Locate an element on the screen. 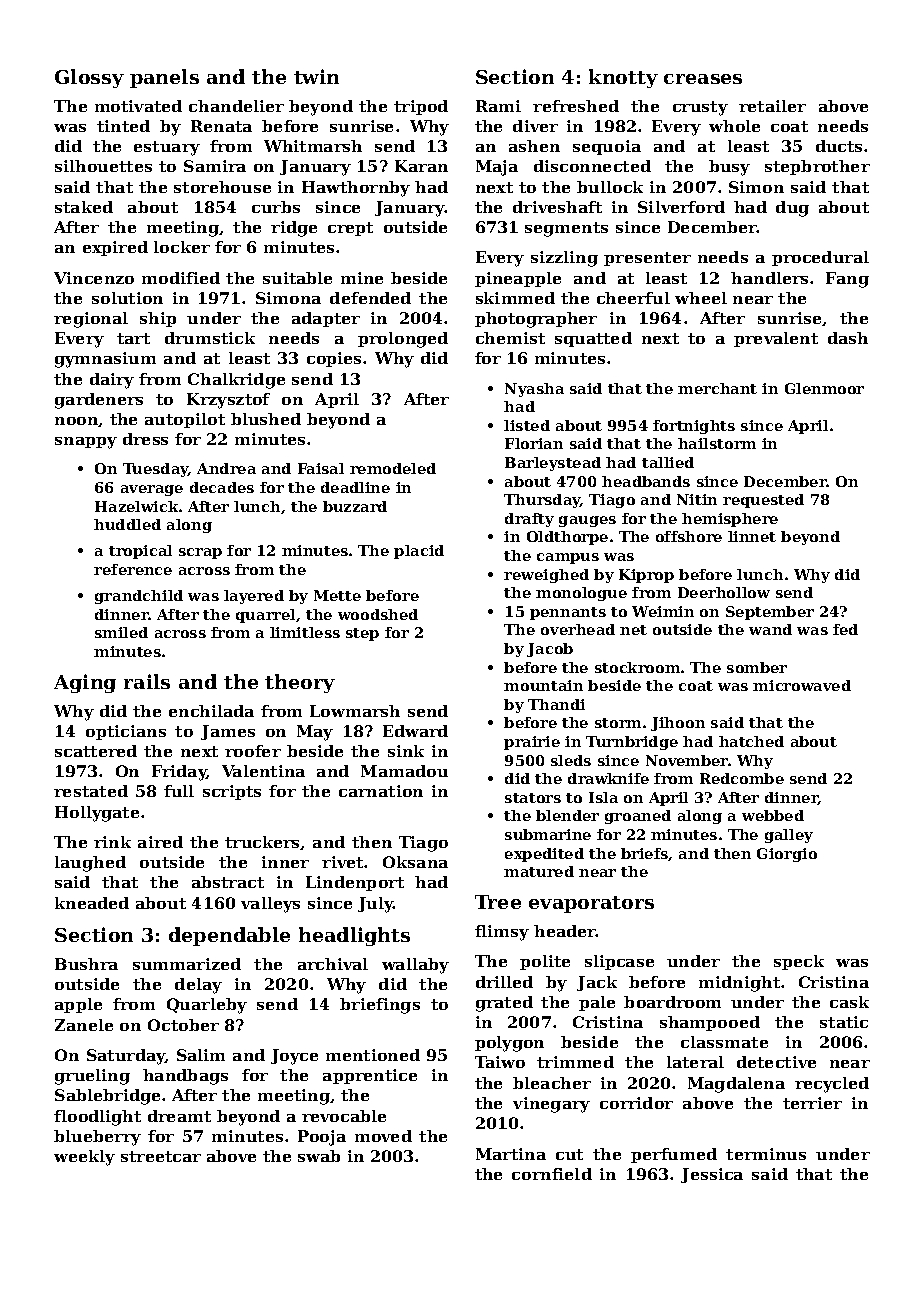 The width and height of the screenshot is (924, 1308). May is located at coordinates (315, 733).
